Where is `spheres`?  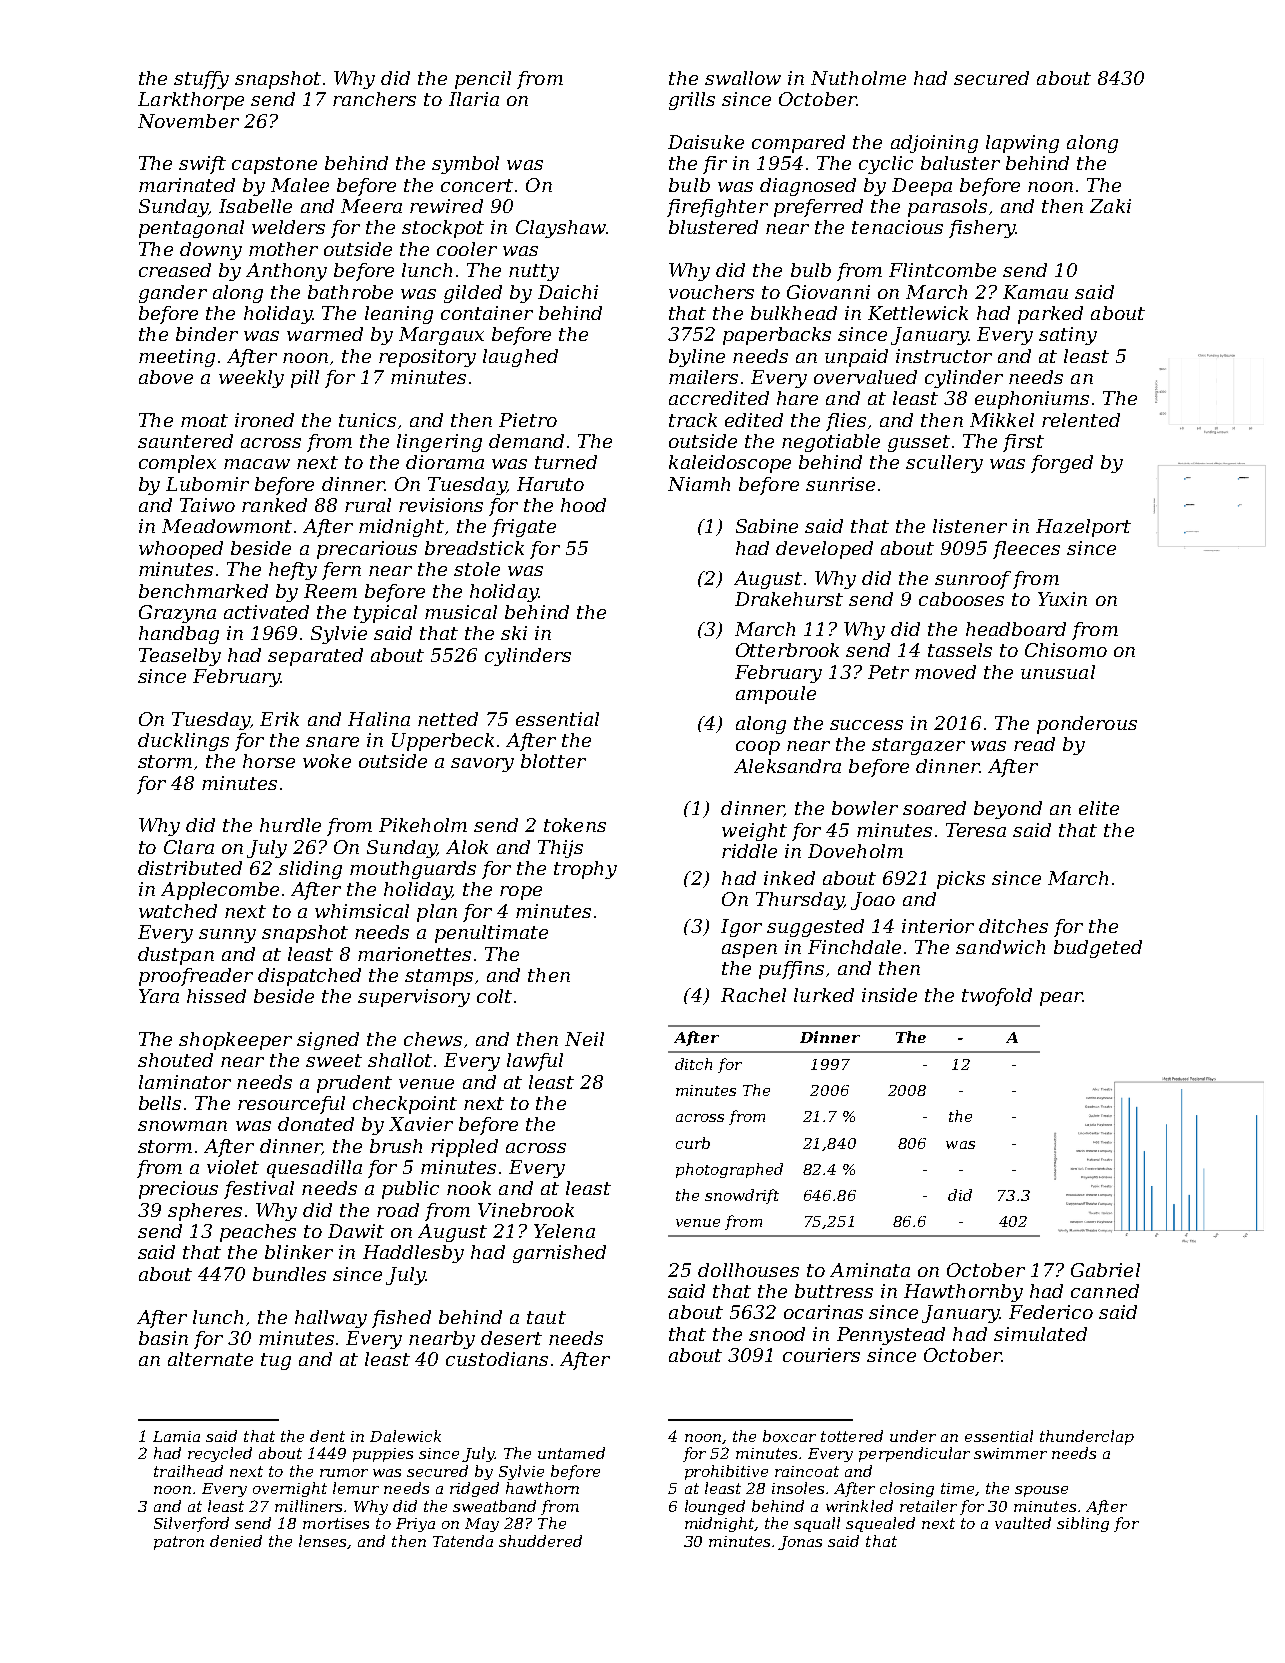
spheres is located at coordinates (205, 1212).
